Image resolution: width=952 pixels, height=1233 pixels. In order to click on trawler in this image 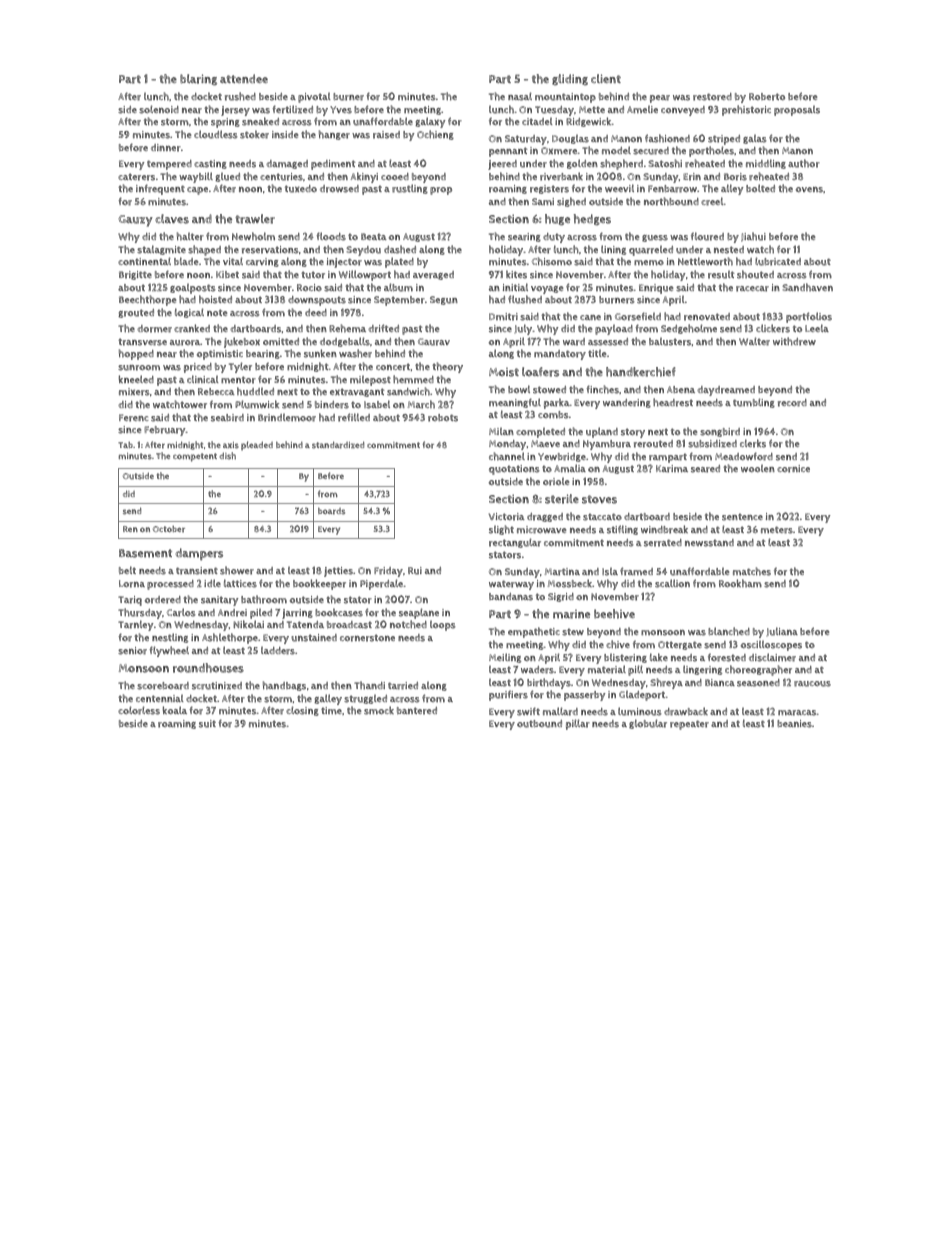, I will do `click(255, 219)`.
